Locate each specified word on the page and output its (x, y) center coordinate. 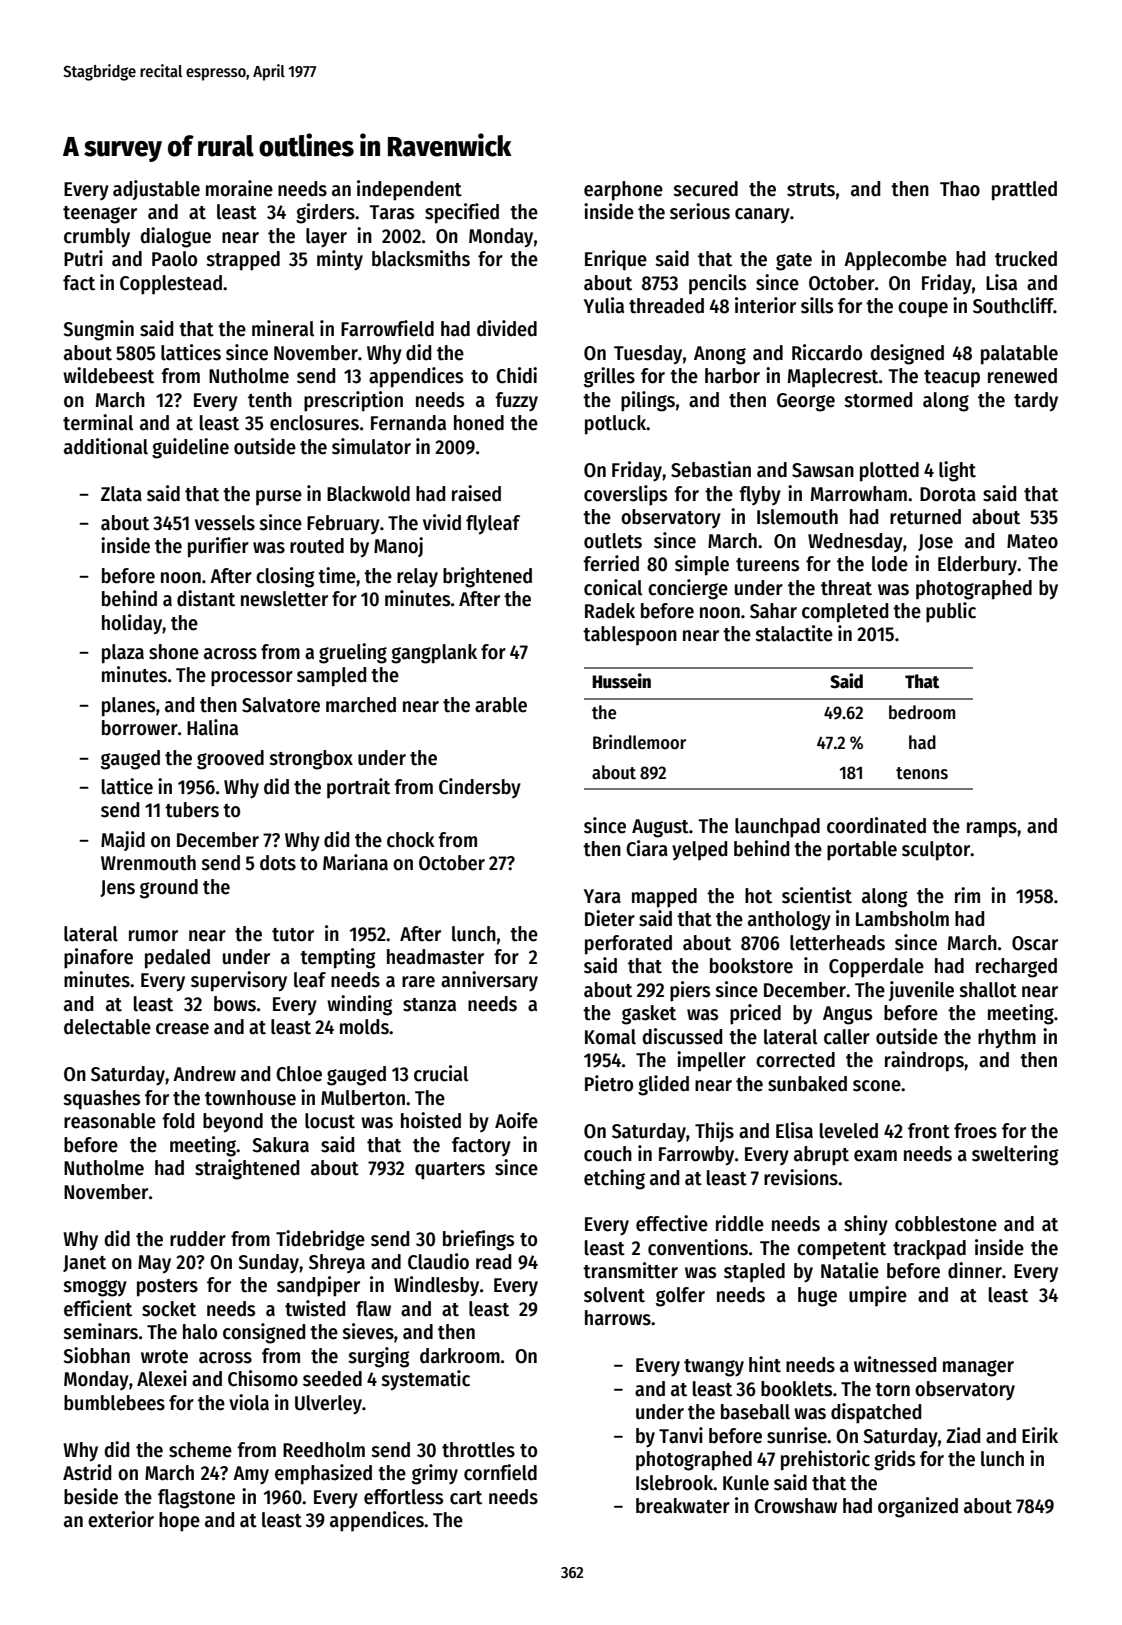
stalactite (794, 633)
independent (409, 190)
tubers (192, 810)
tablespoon (630, 636)
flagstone (196, 1499)
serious (700, 211)
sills (817, 305)
